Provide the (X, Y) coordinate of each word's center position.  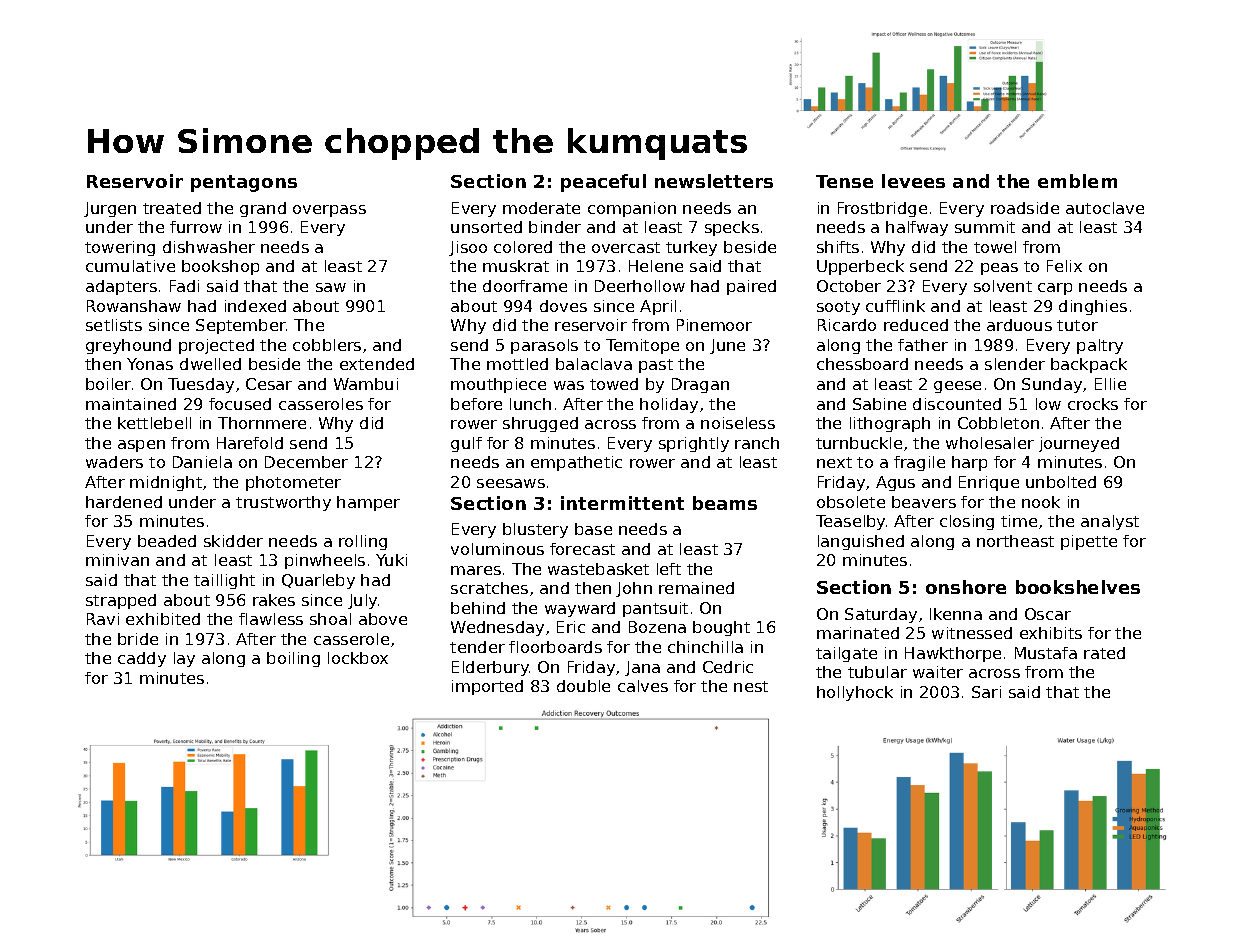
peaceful (603, 183)
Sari (986, 692)
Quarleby (318, 581)
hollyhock (855, 693)
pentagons (244, 183)
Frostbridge (882, 209)
